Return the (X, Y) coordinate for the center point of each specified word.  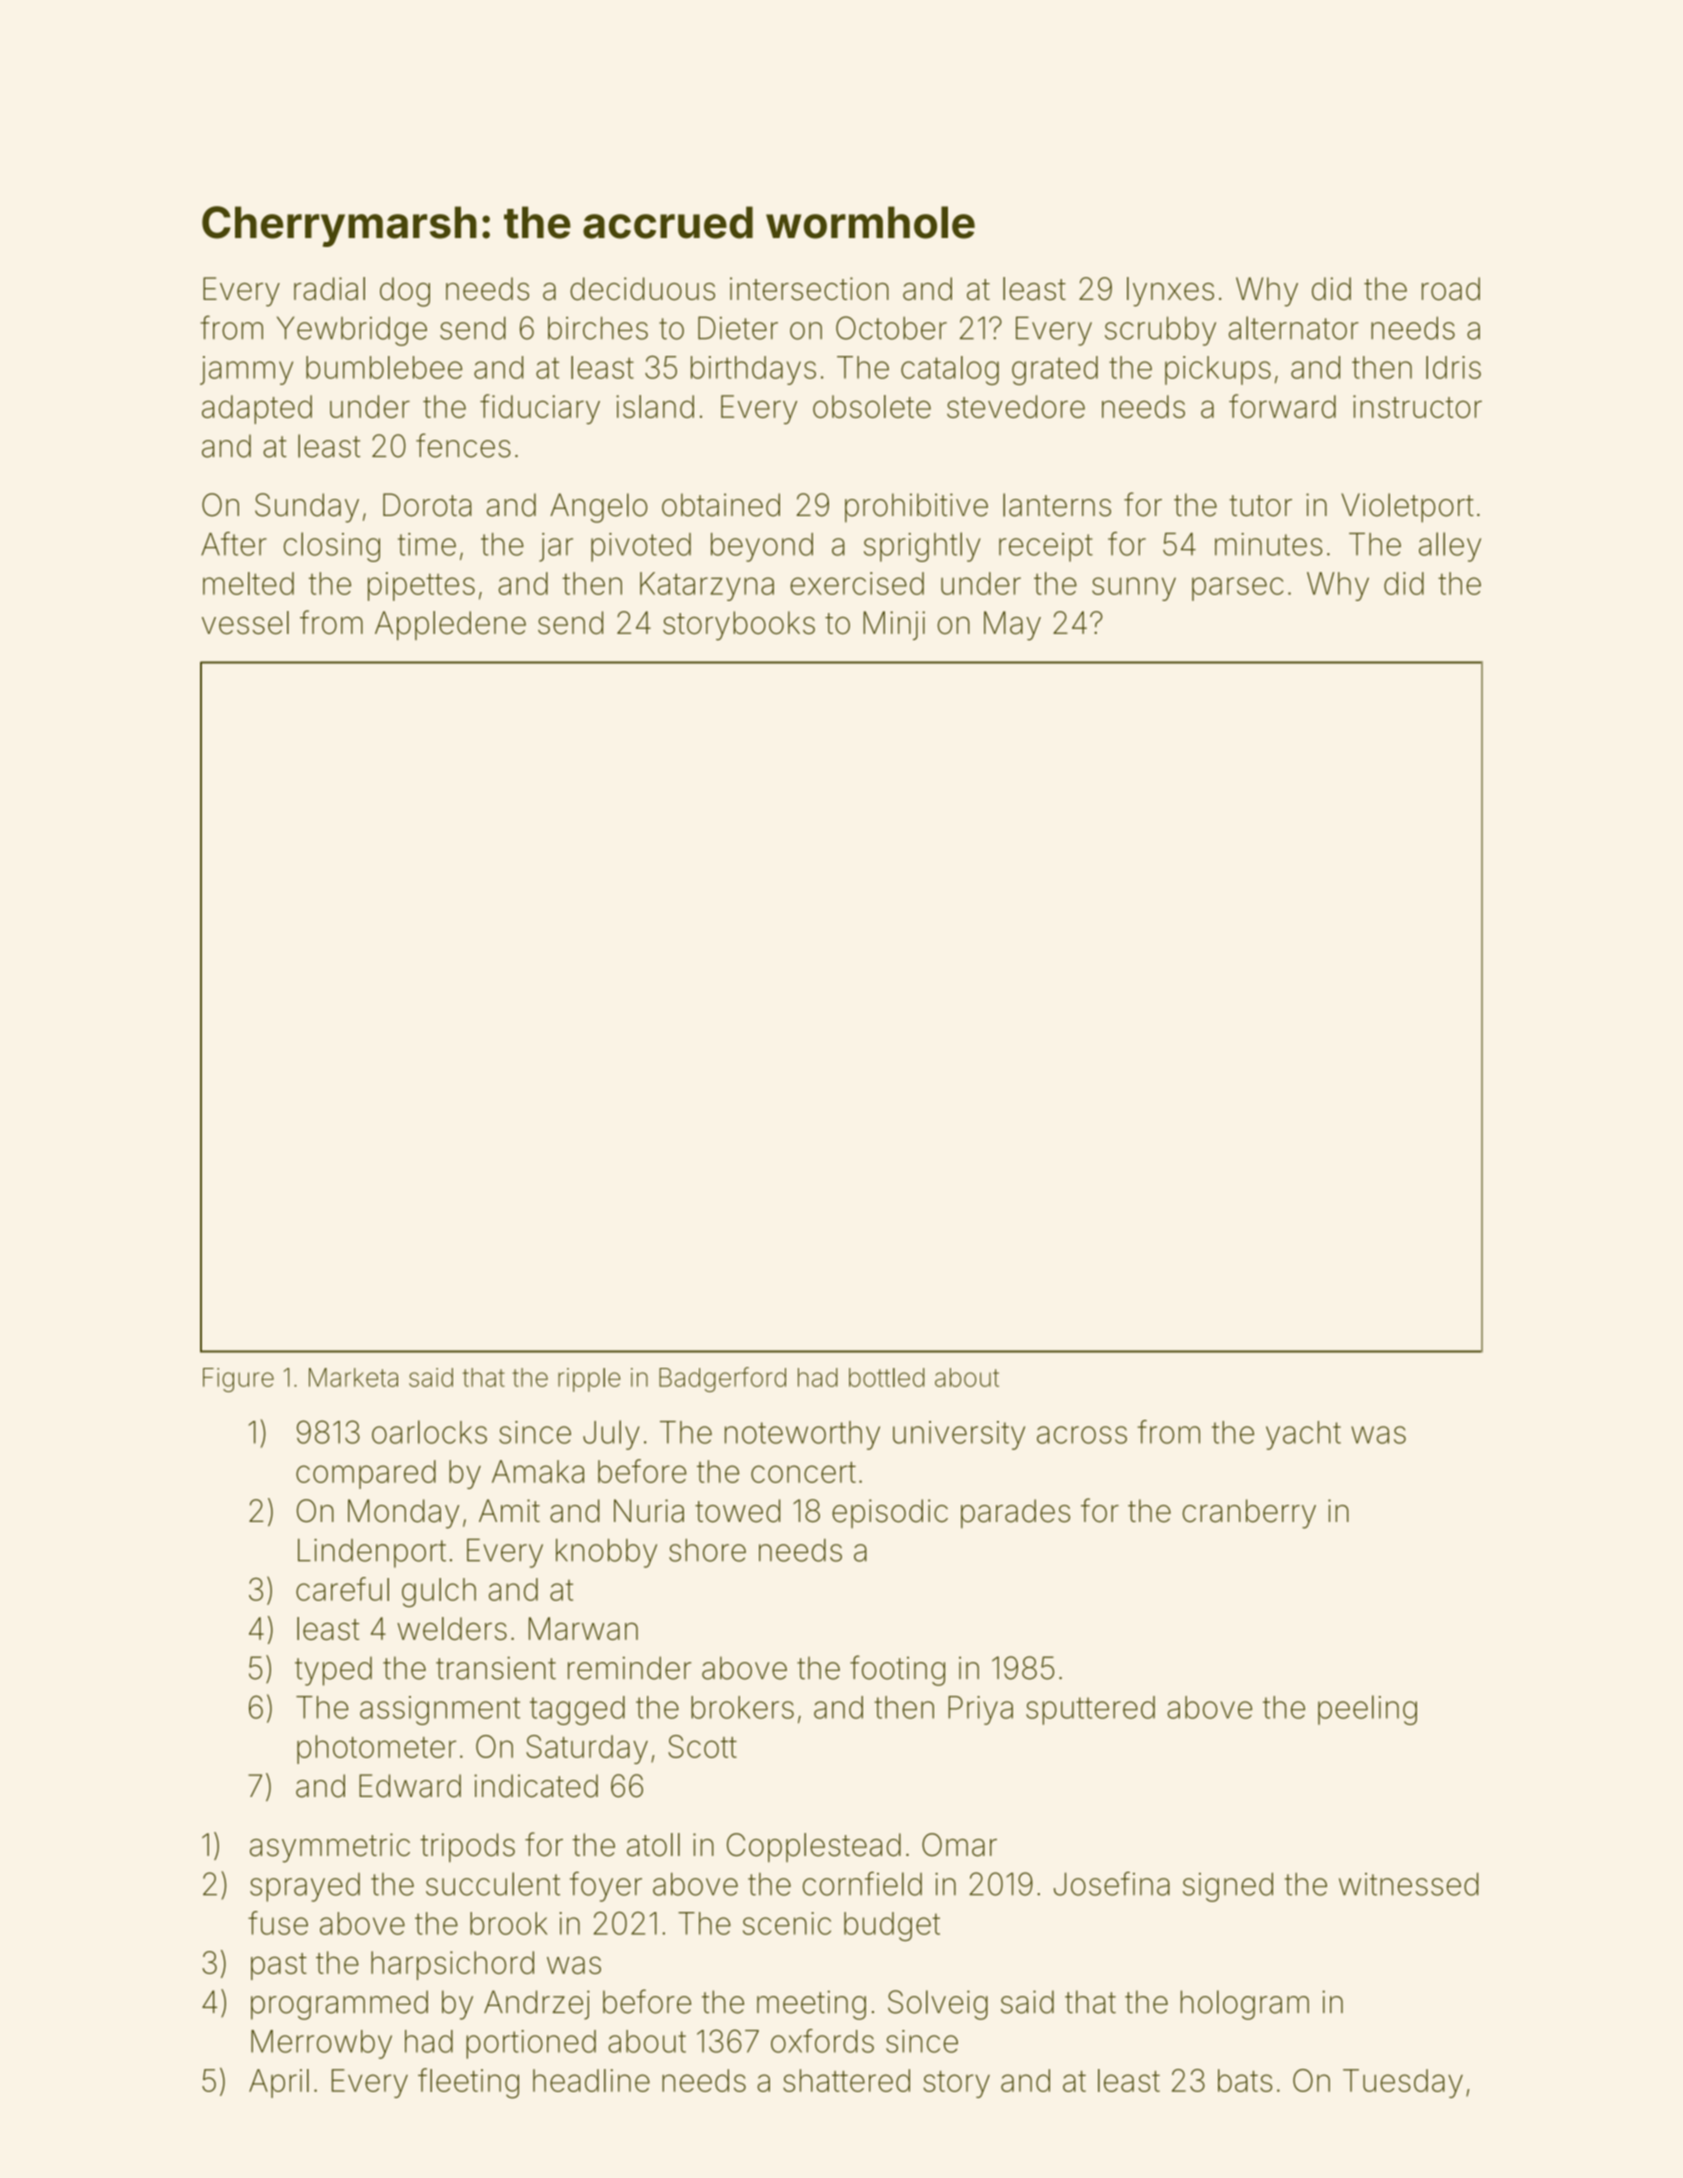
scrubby (1160, 331)
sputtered (1090, 1710)
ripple (589, 1380)
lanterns (1057, 505)
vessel (245, 623)
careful (342, 1589)
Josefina (1112, 1883)
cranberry (1249, 1514)
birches (598, 328)
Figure (238, 1380)
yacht (1303, 1435)
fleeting (468, 2083)
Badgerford (722, 1379)
